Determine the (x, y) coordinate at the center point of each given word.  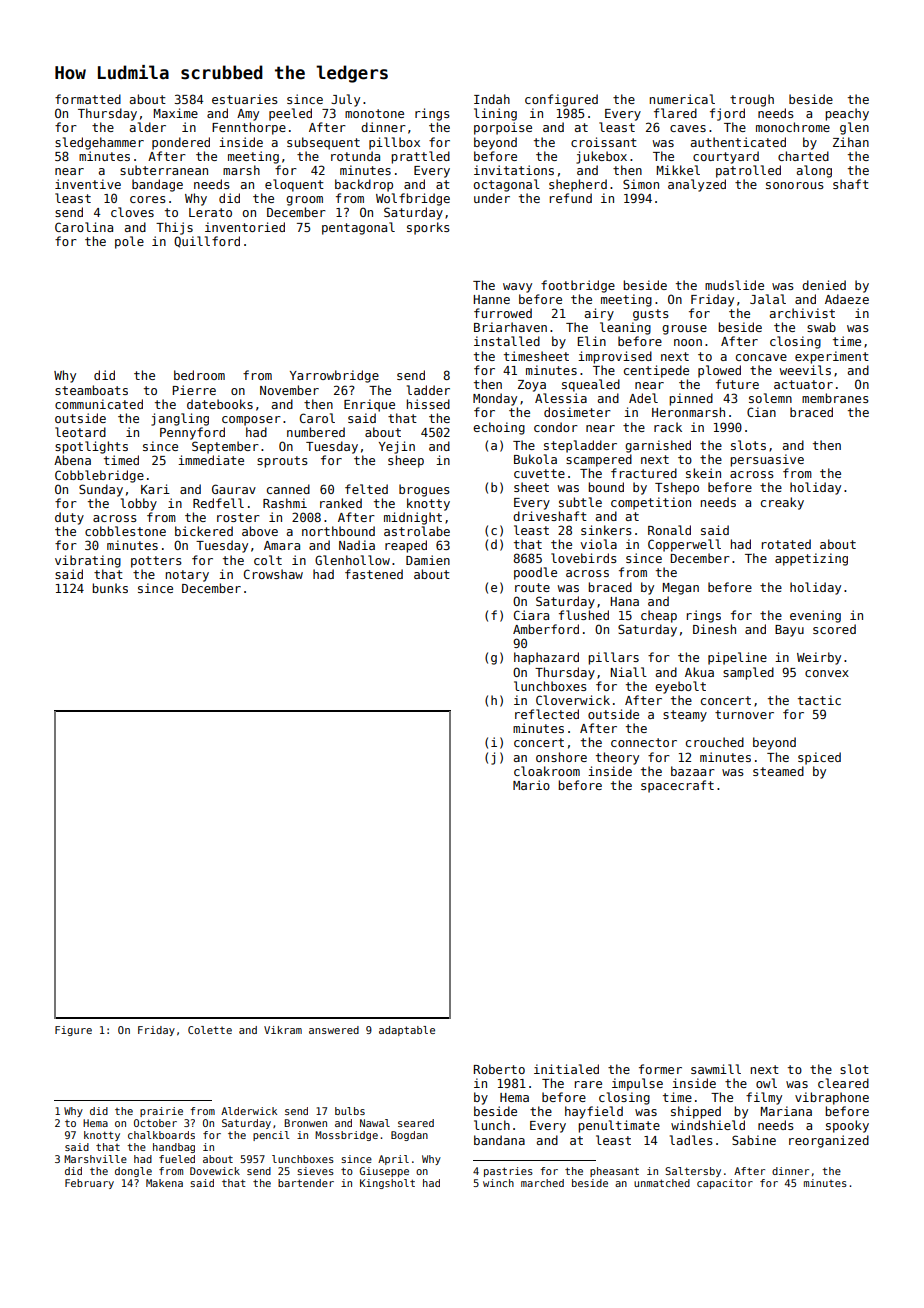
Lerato (210, 212)
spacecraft (677, 786)
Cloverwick (573, 700)
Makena (164, 1183)
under (492, 198)
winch (498, 1183)
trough (752, 100)
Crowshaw (273, 574)
